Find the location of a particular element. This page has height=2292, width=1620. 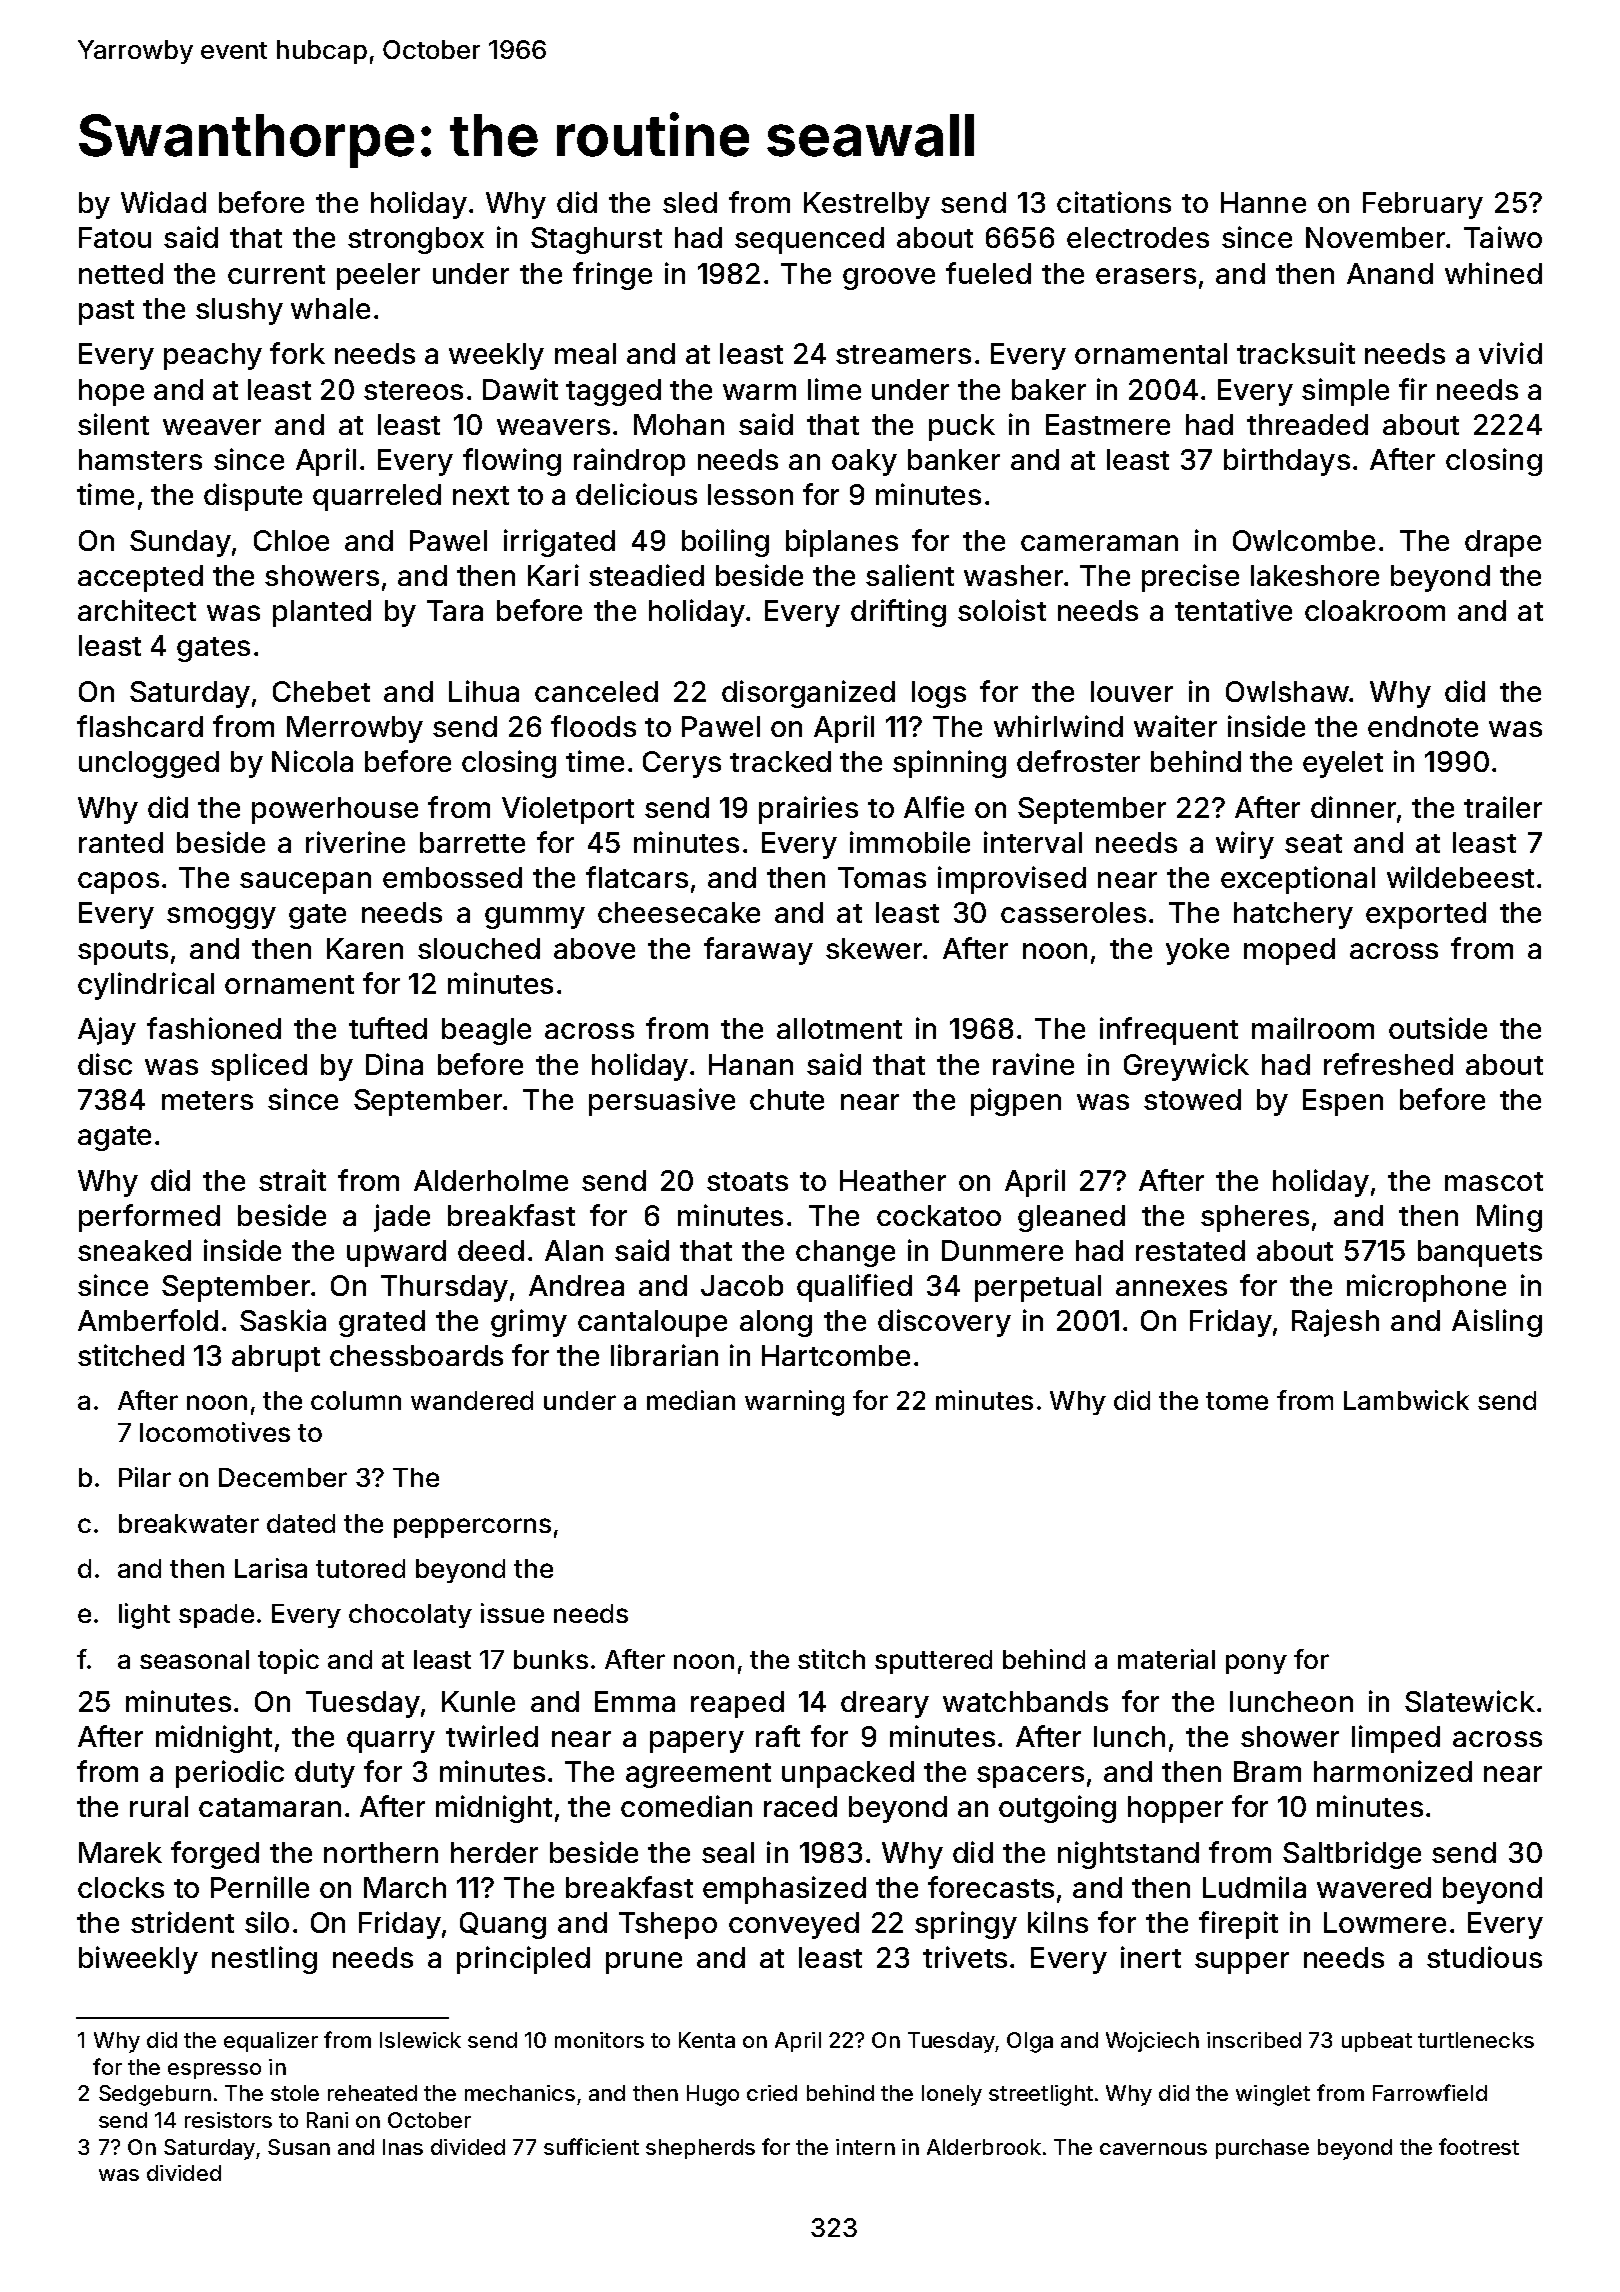

Pilar is located at coordinates (145, 1477).
